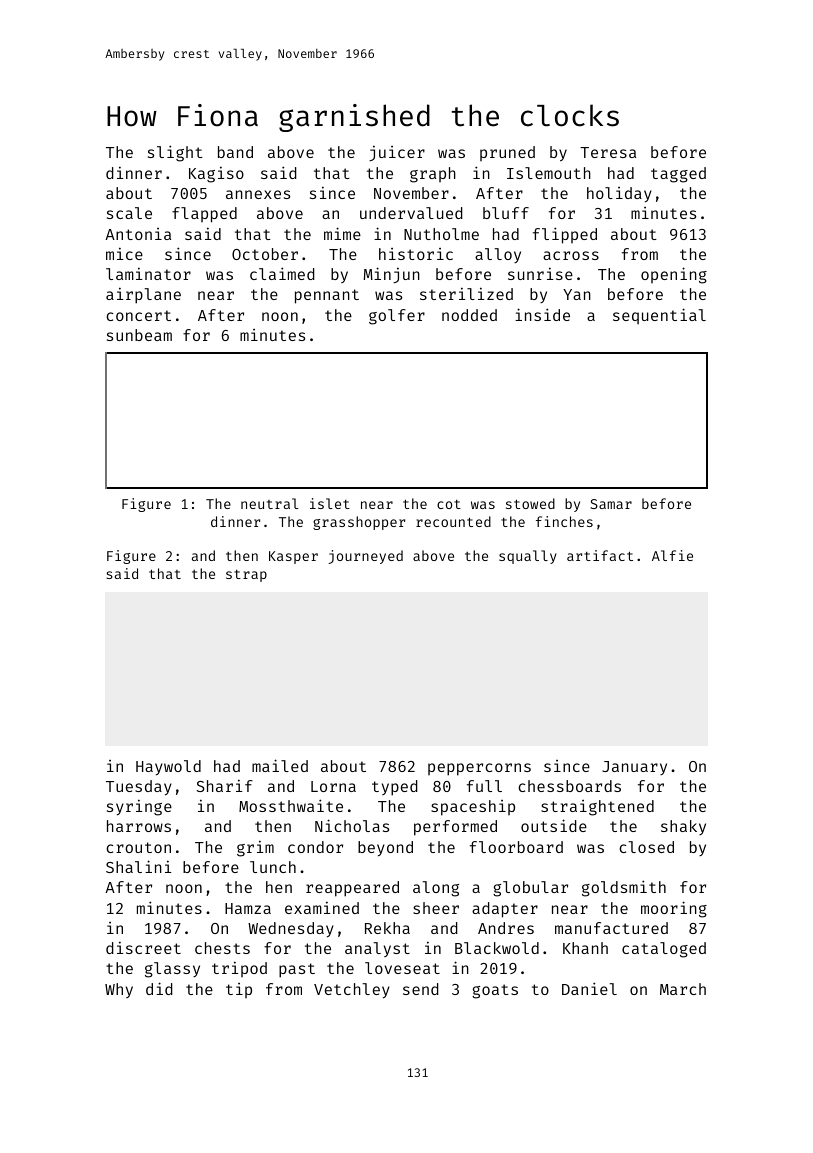 Image resolution: width=813 pixels, height=1153 pixels. Describe the element at coordinates (119, 990) in the screenshot. I see `Why` at that location.
